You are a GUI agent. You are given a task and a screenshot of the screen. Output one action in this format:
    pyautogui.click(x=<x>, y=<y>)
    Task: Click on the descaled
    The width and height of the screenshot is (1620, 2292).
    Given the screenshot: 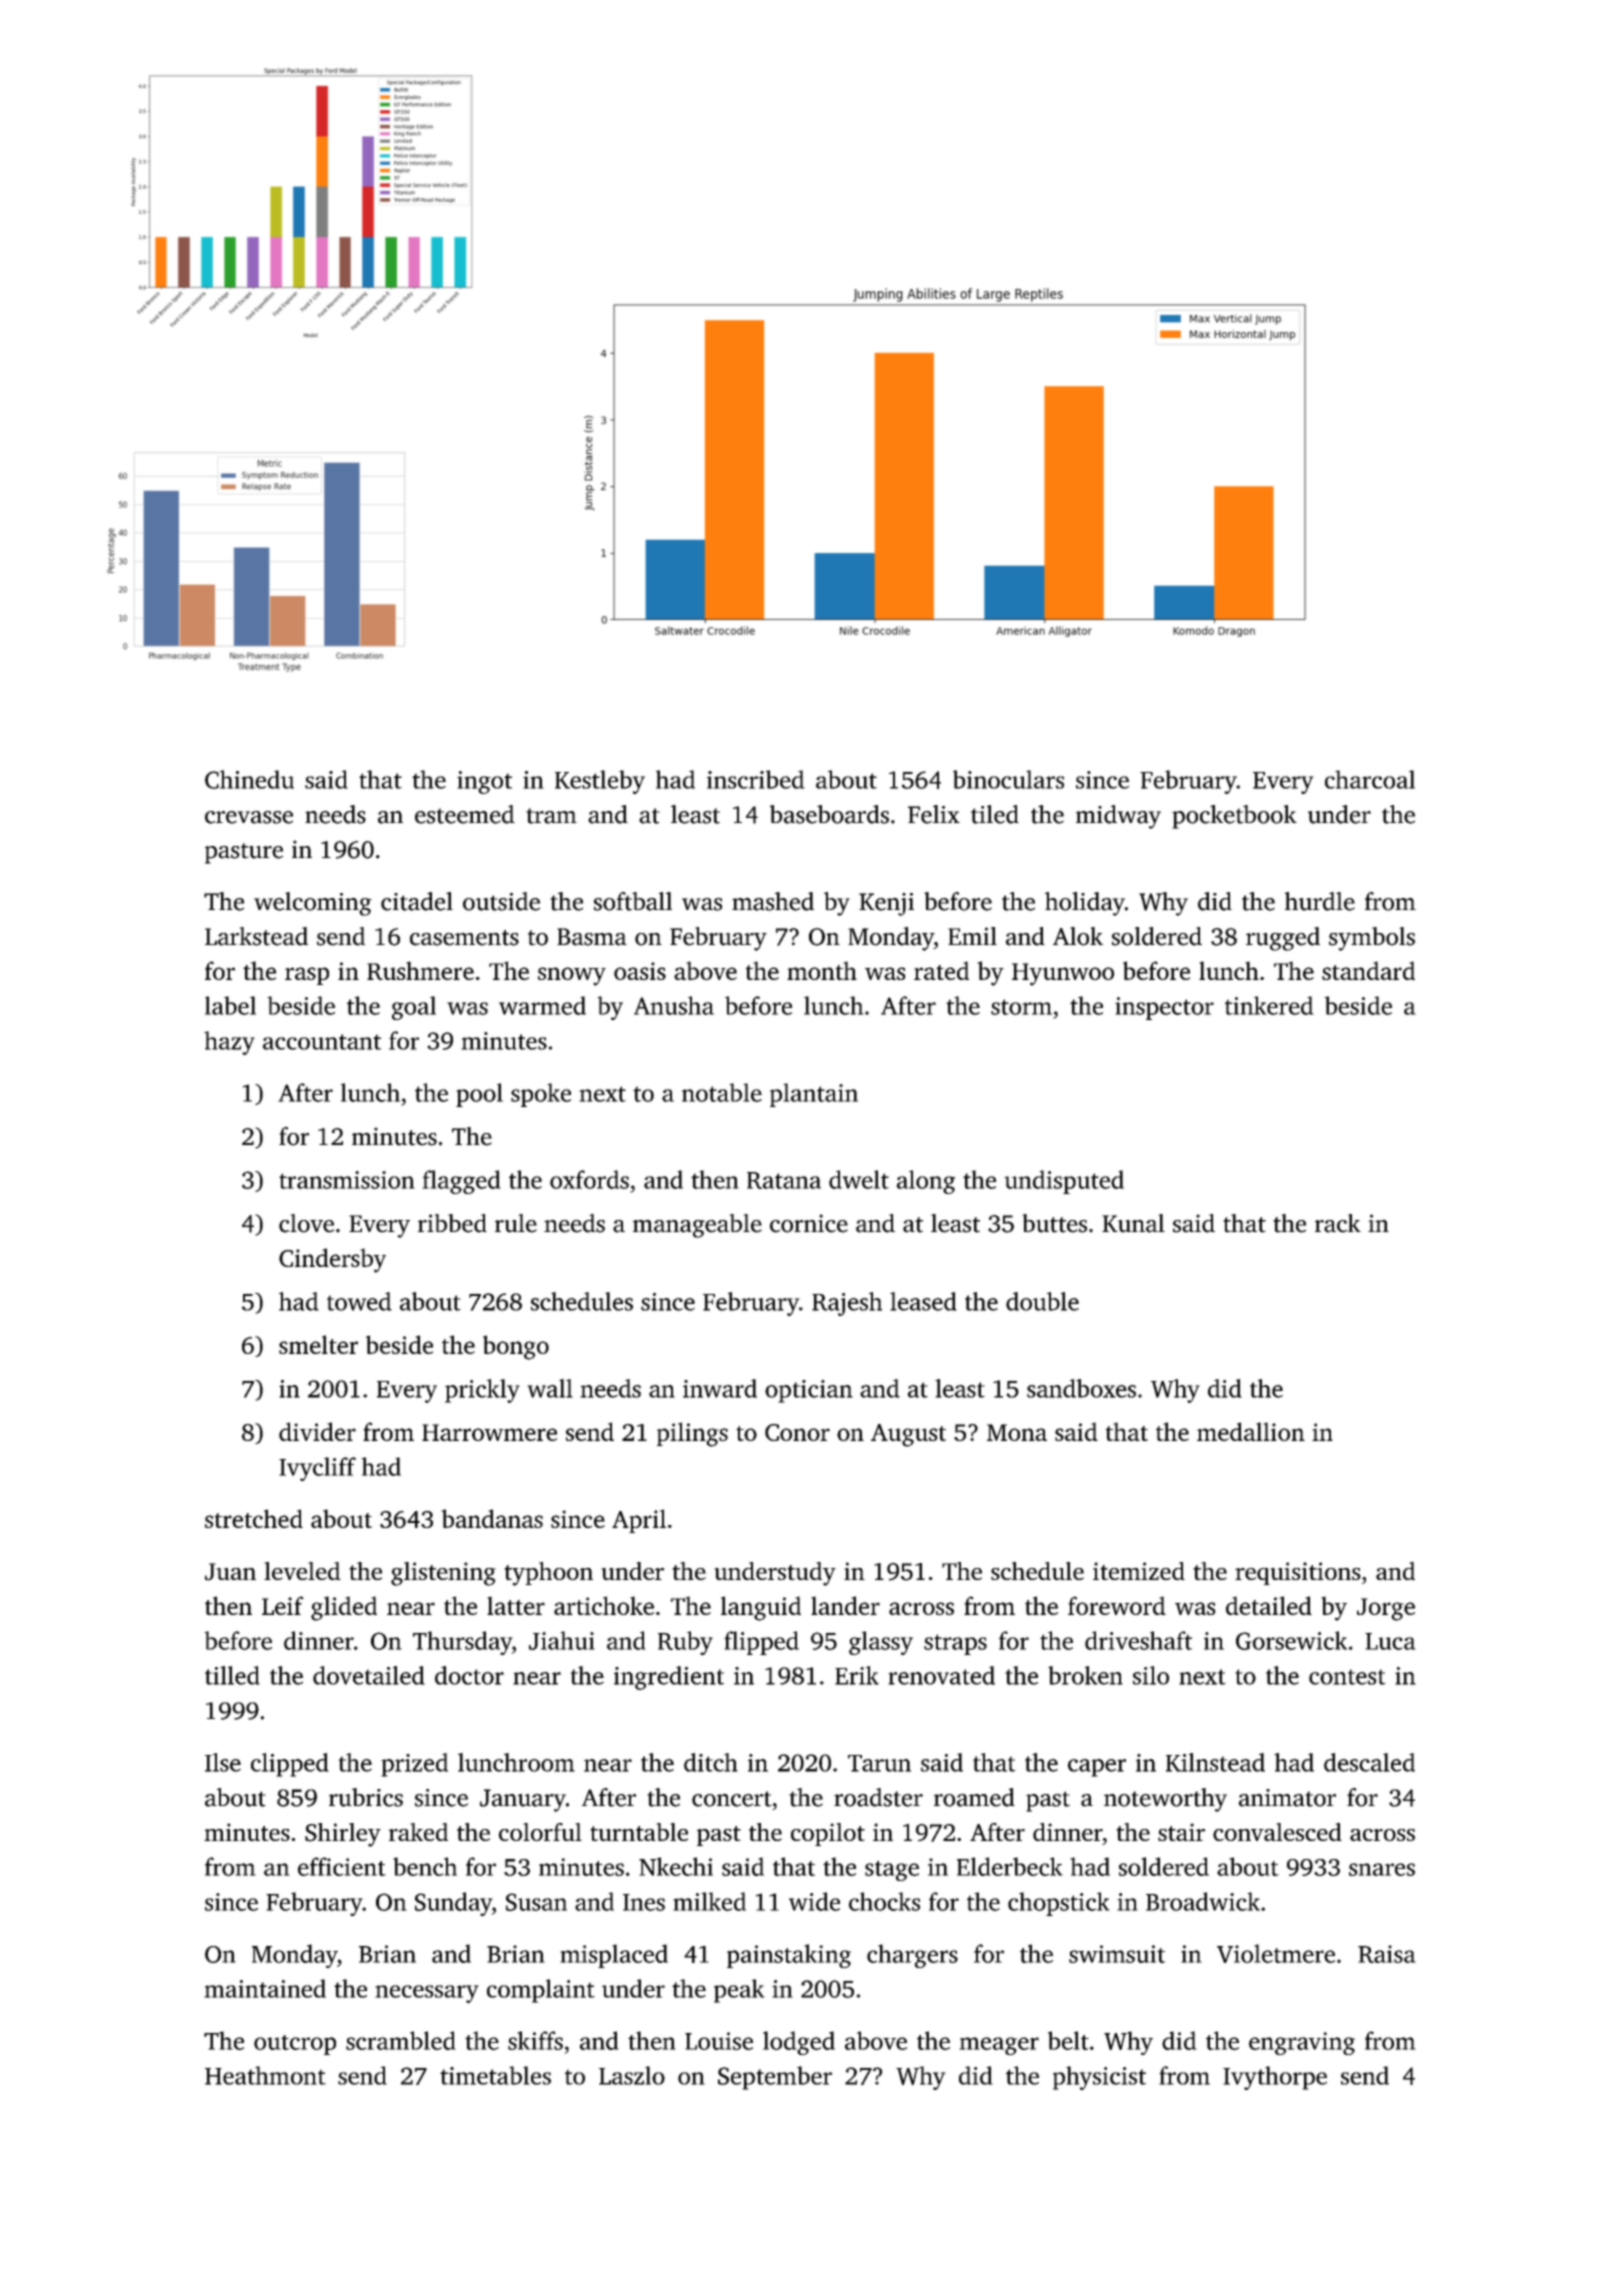 What is the action you would take?
    pyautogui.click(x=1369, y=1762)
